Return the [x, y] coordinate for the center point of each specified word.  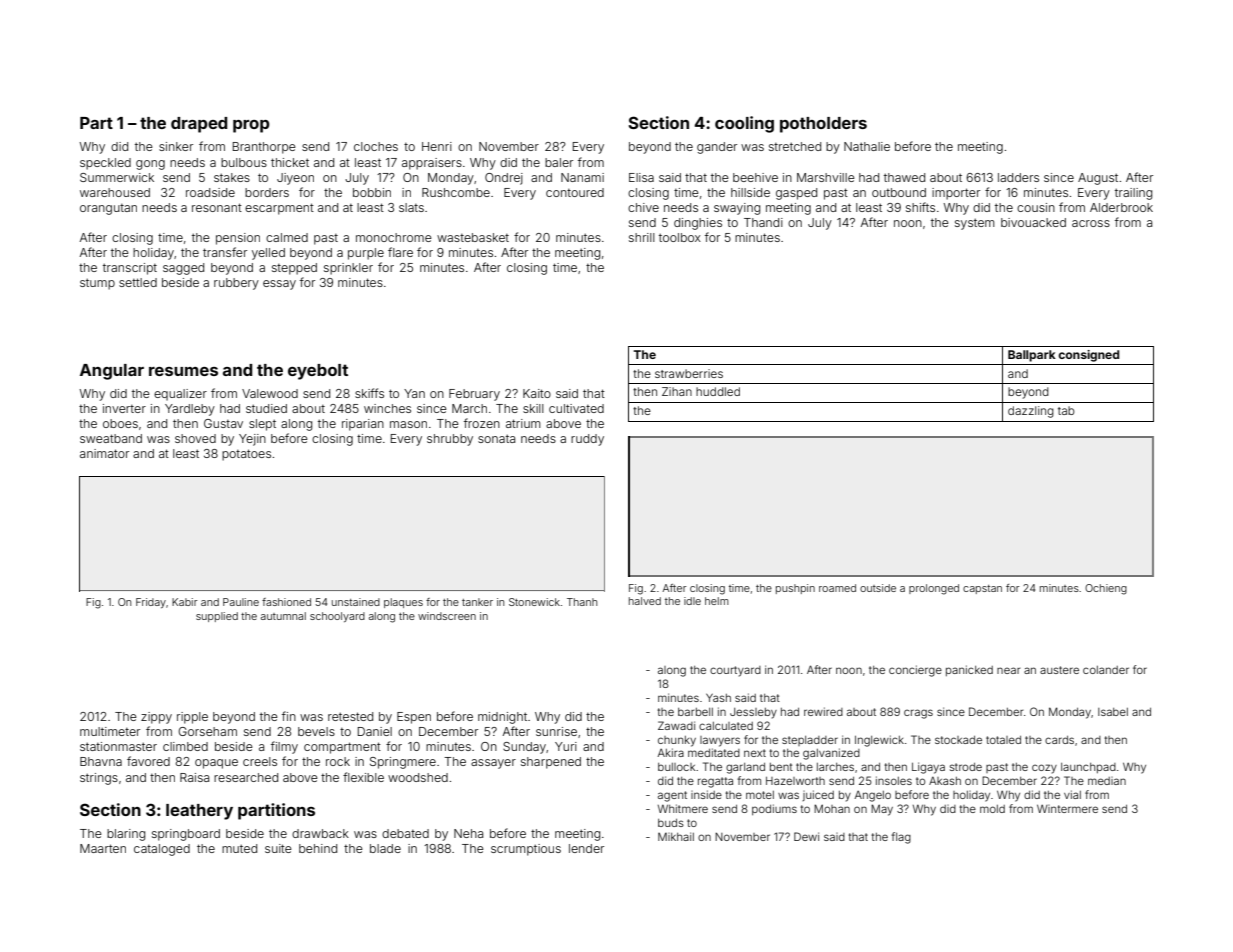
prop [251, 126]
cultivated [576, 408]
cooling [744, 124]
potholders [823, 125]
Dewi [806, 836]
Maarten [103, 848]
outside [878, 588]
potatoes [246, 455]
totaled [1003, 740]
